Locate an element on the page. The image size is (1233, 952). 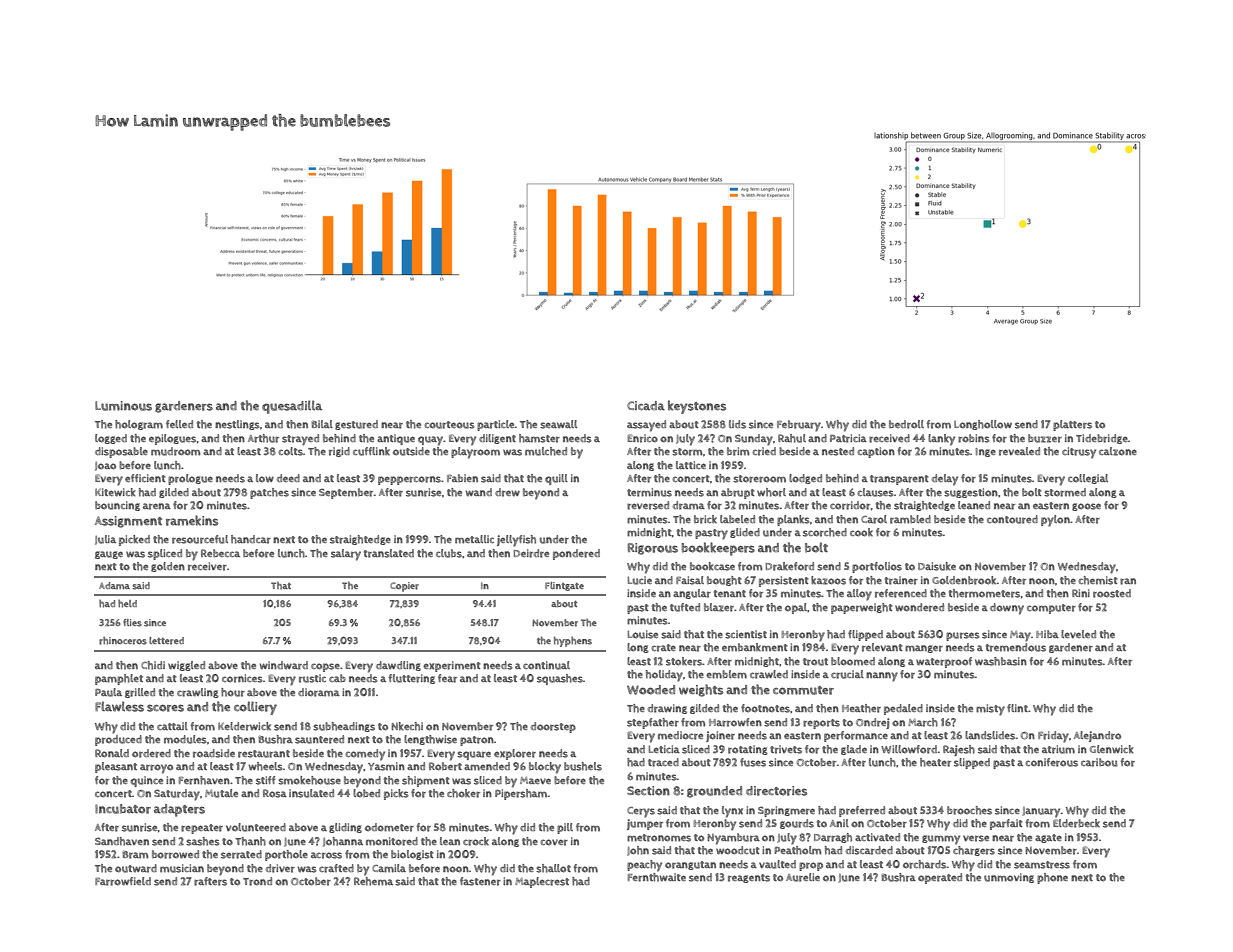
caribou is located at coordinates (1099, 762).
